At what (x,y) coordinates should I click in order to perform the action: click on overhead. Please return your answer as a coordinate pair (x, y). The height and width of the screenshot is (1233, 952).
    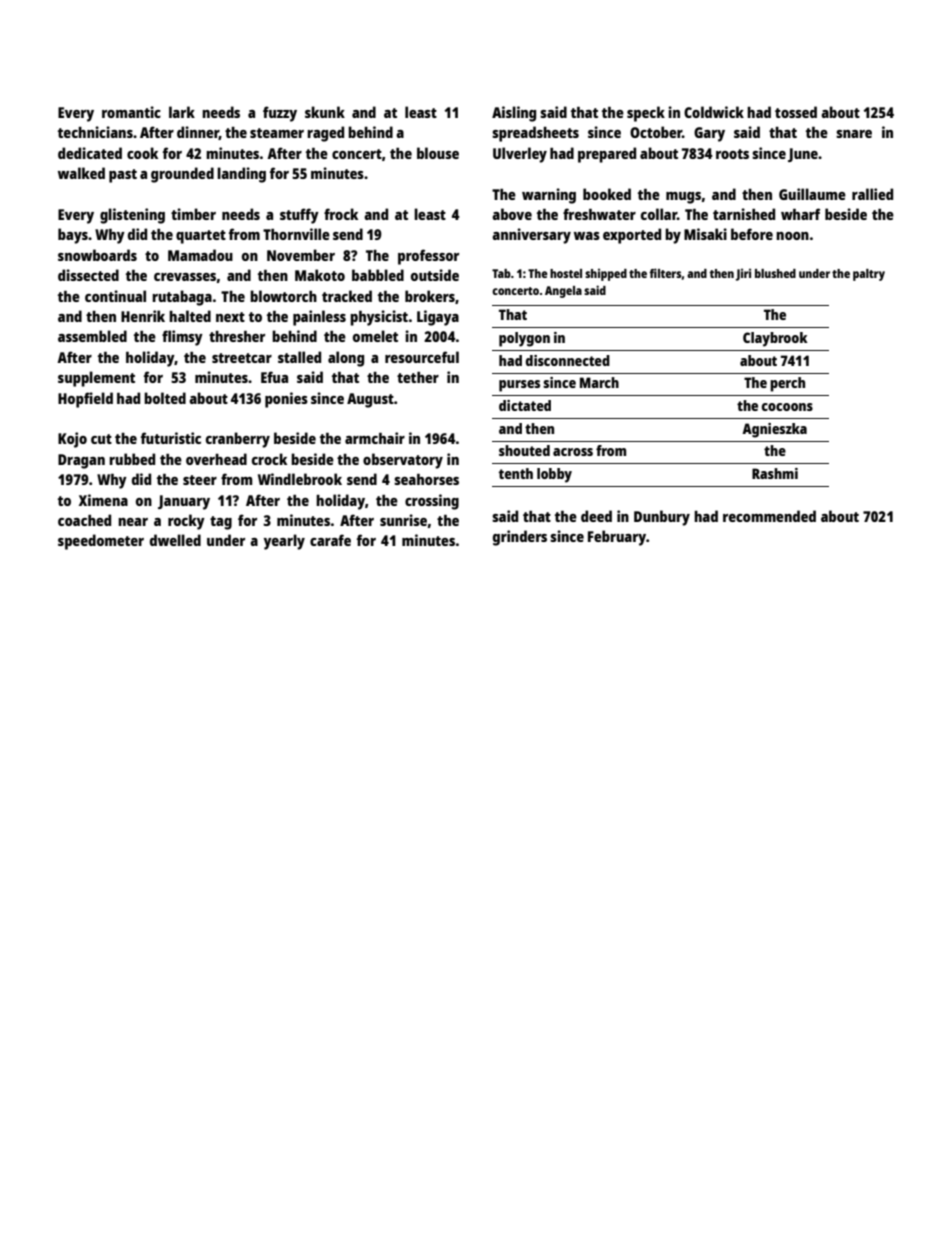
    Looking at the image, I should click on (216, 459).
